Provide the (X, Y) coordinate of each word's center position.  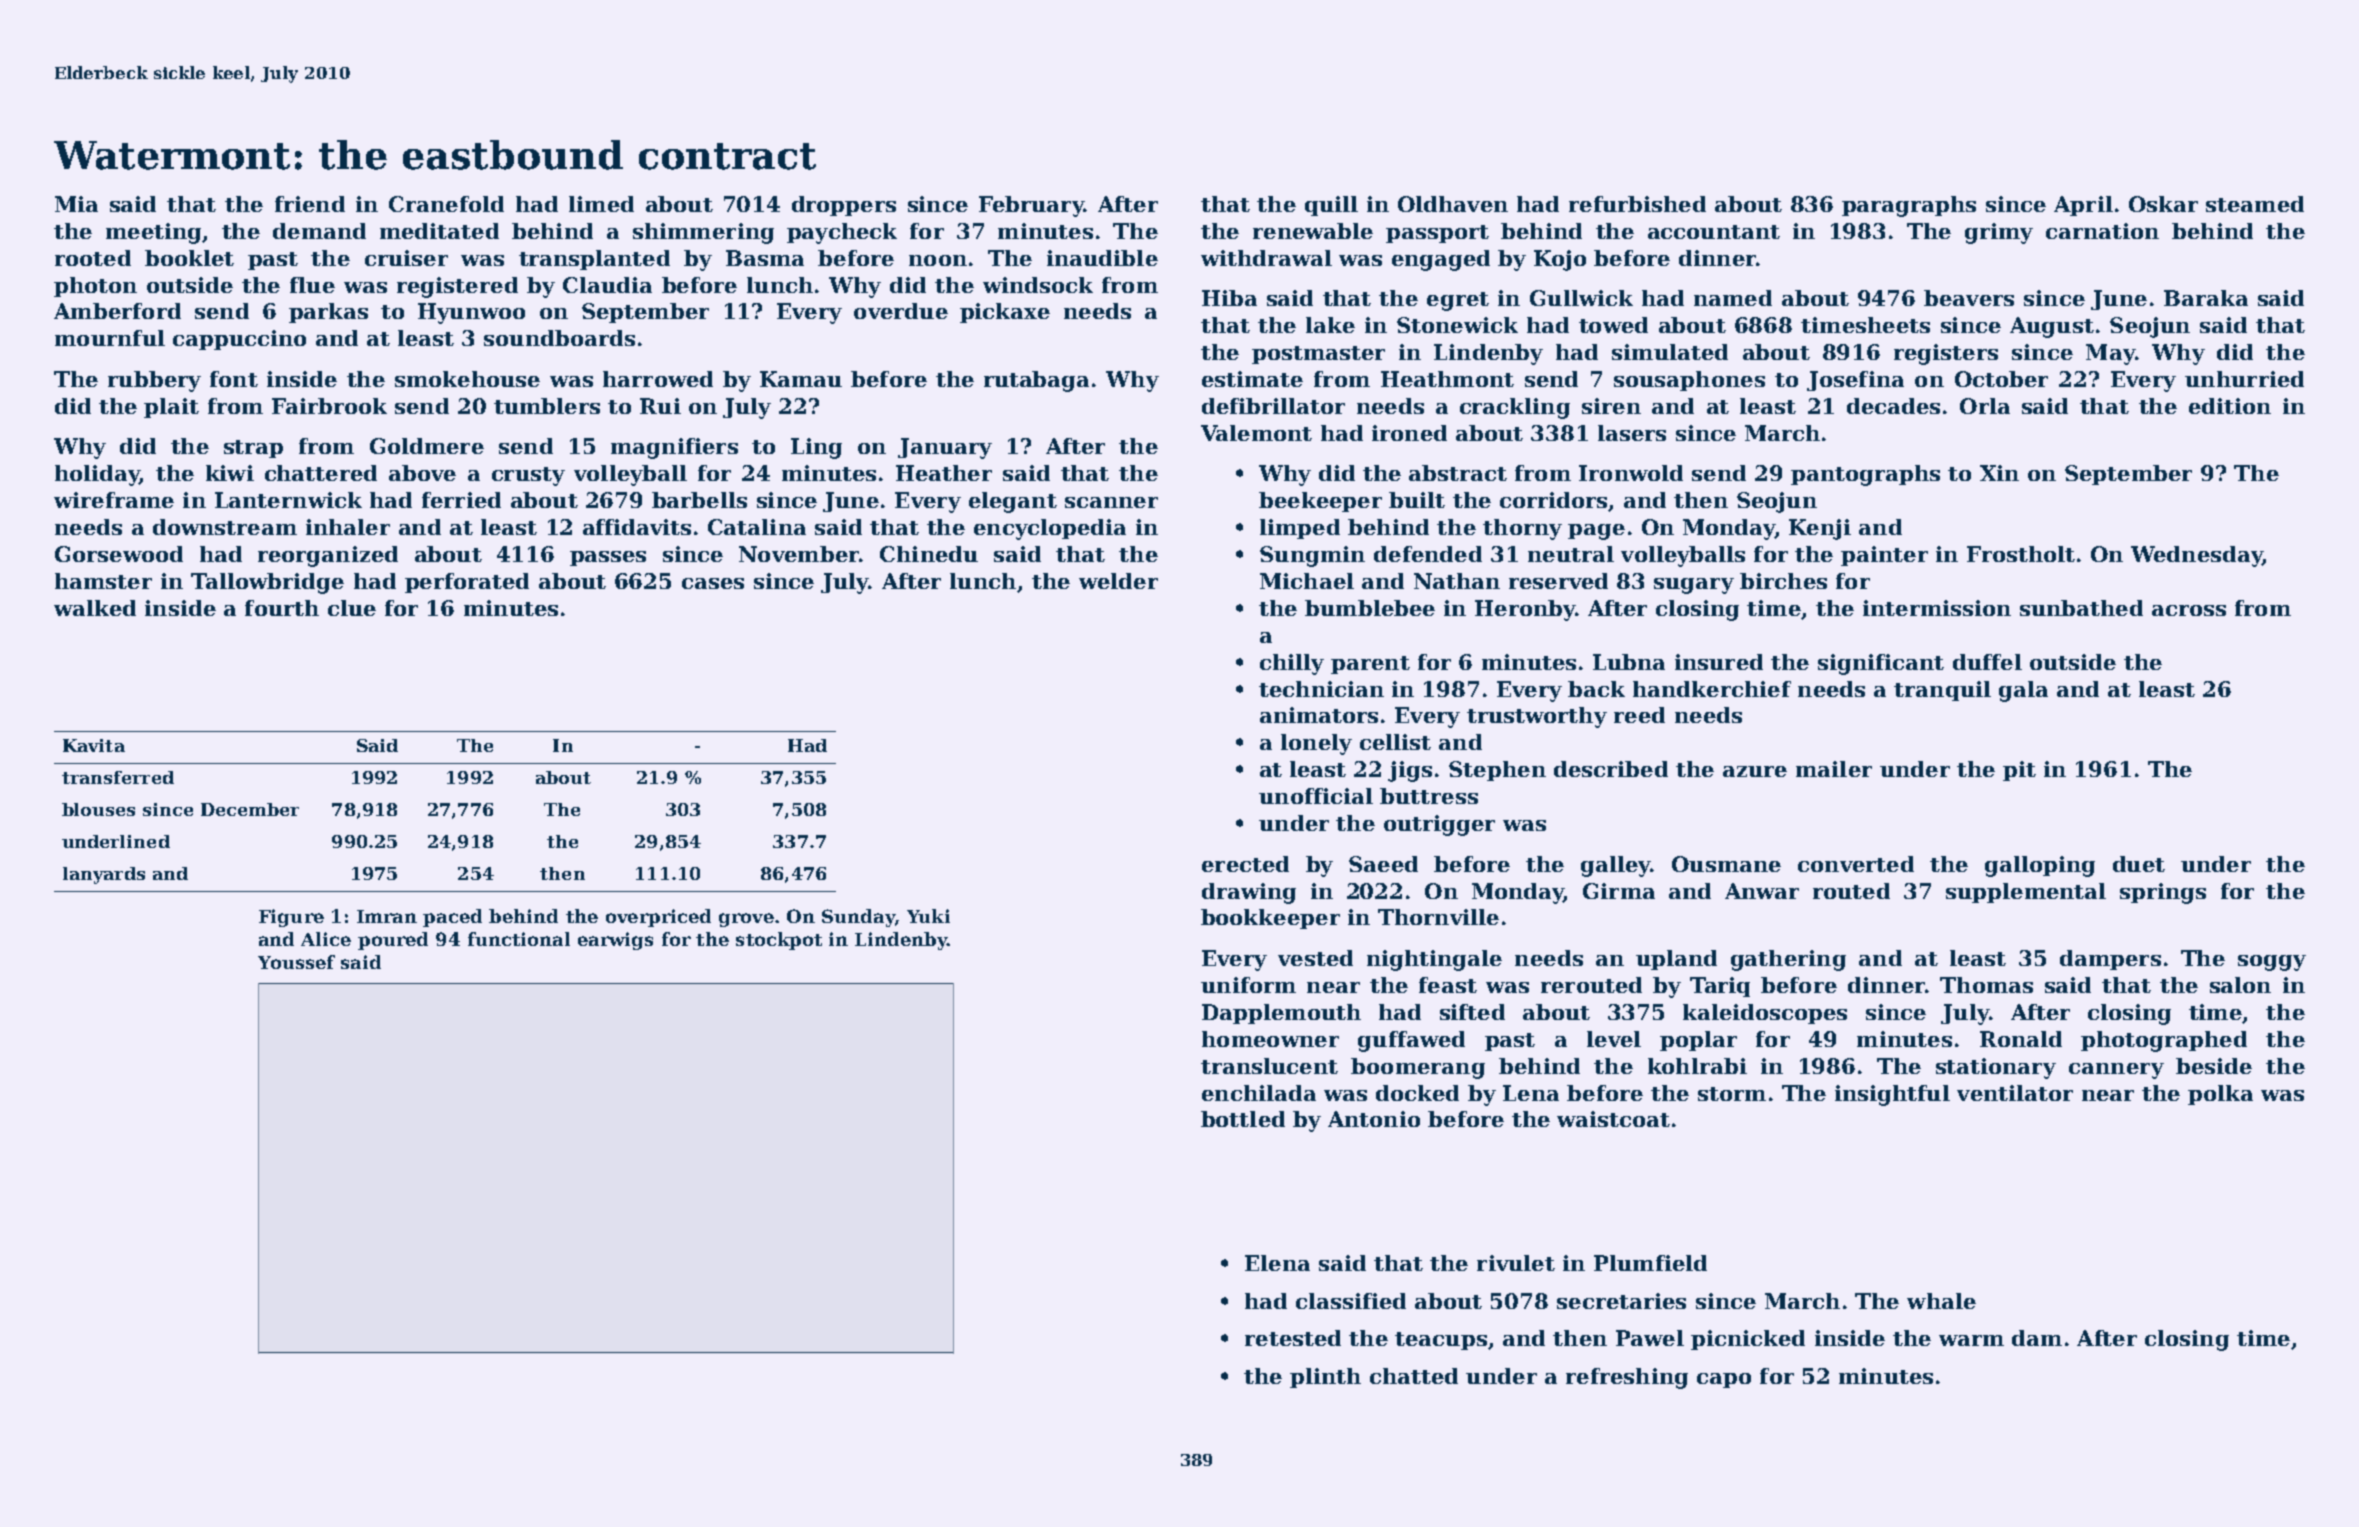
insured (1719, 662)
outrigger (1439, 825)
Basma (765, 258)
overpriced (658, 918)
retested (1293, 1338)
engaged (1441, 260)
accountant (1714, 232)
